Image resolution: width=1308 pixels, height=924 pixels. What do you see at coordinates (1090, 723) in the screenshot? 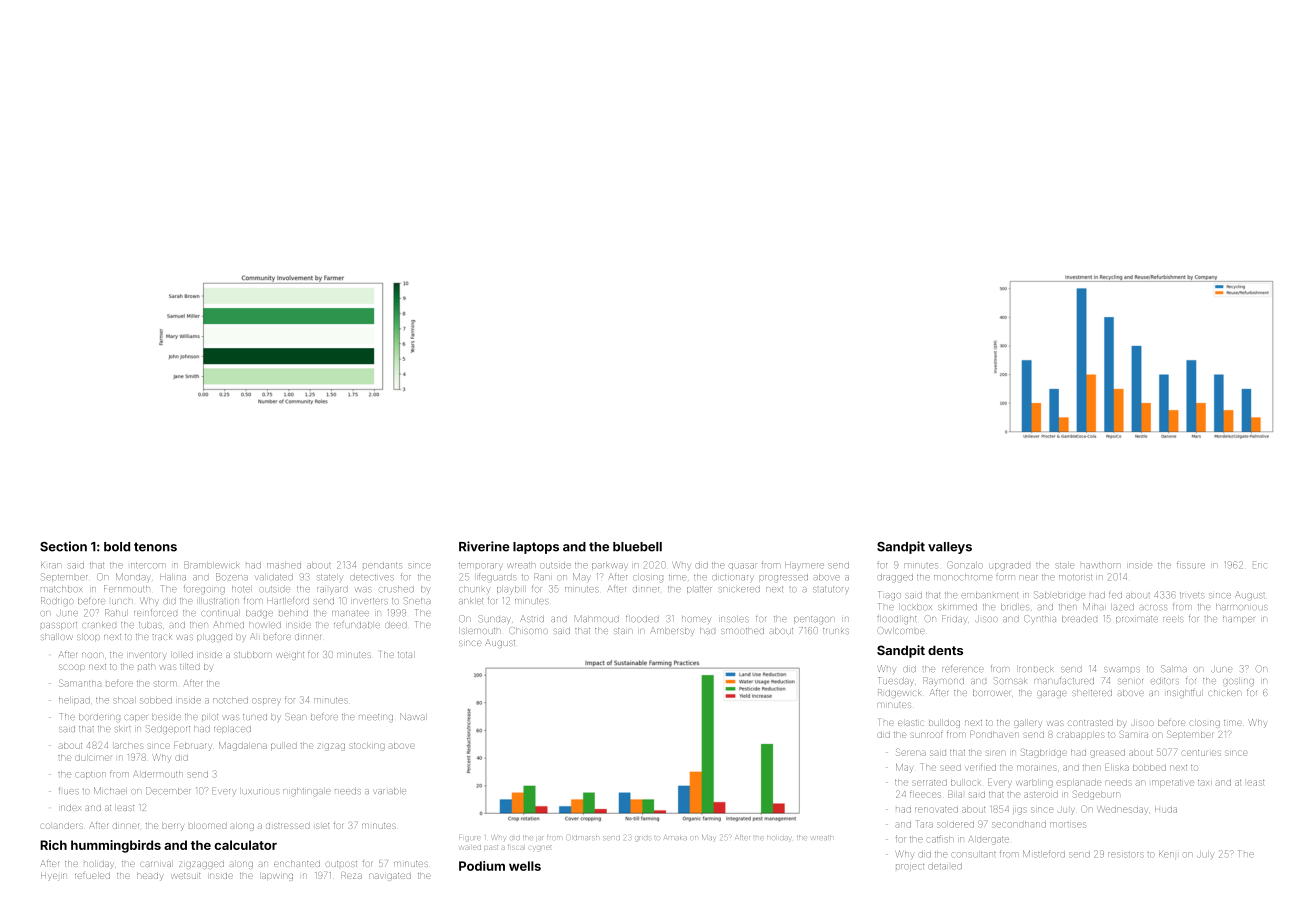
I see `contrasted` at bounding box center [1090, 723].
